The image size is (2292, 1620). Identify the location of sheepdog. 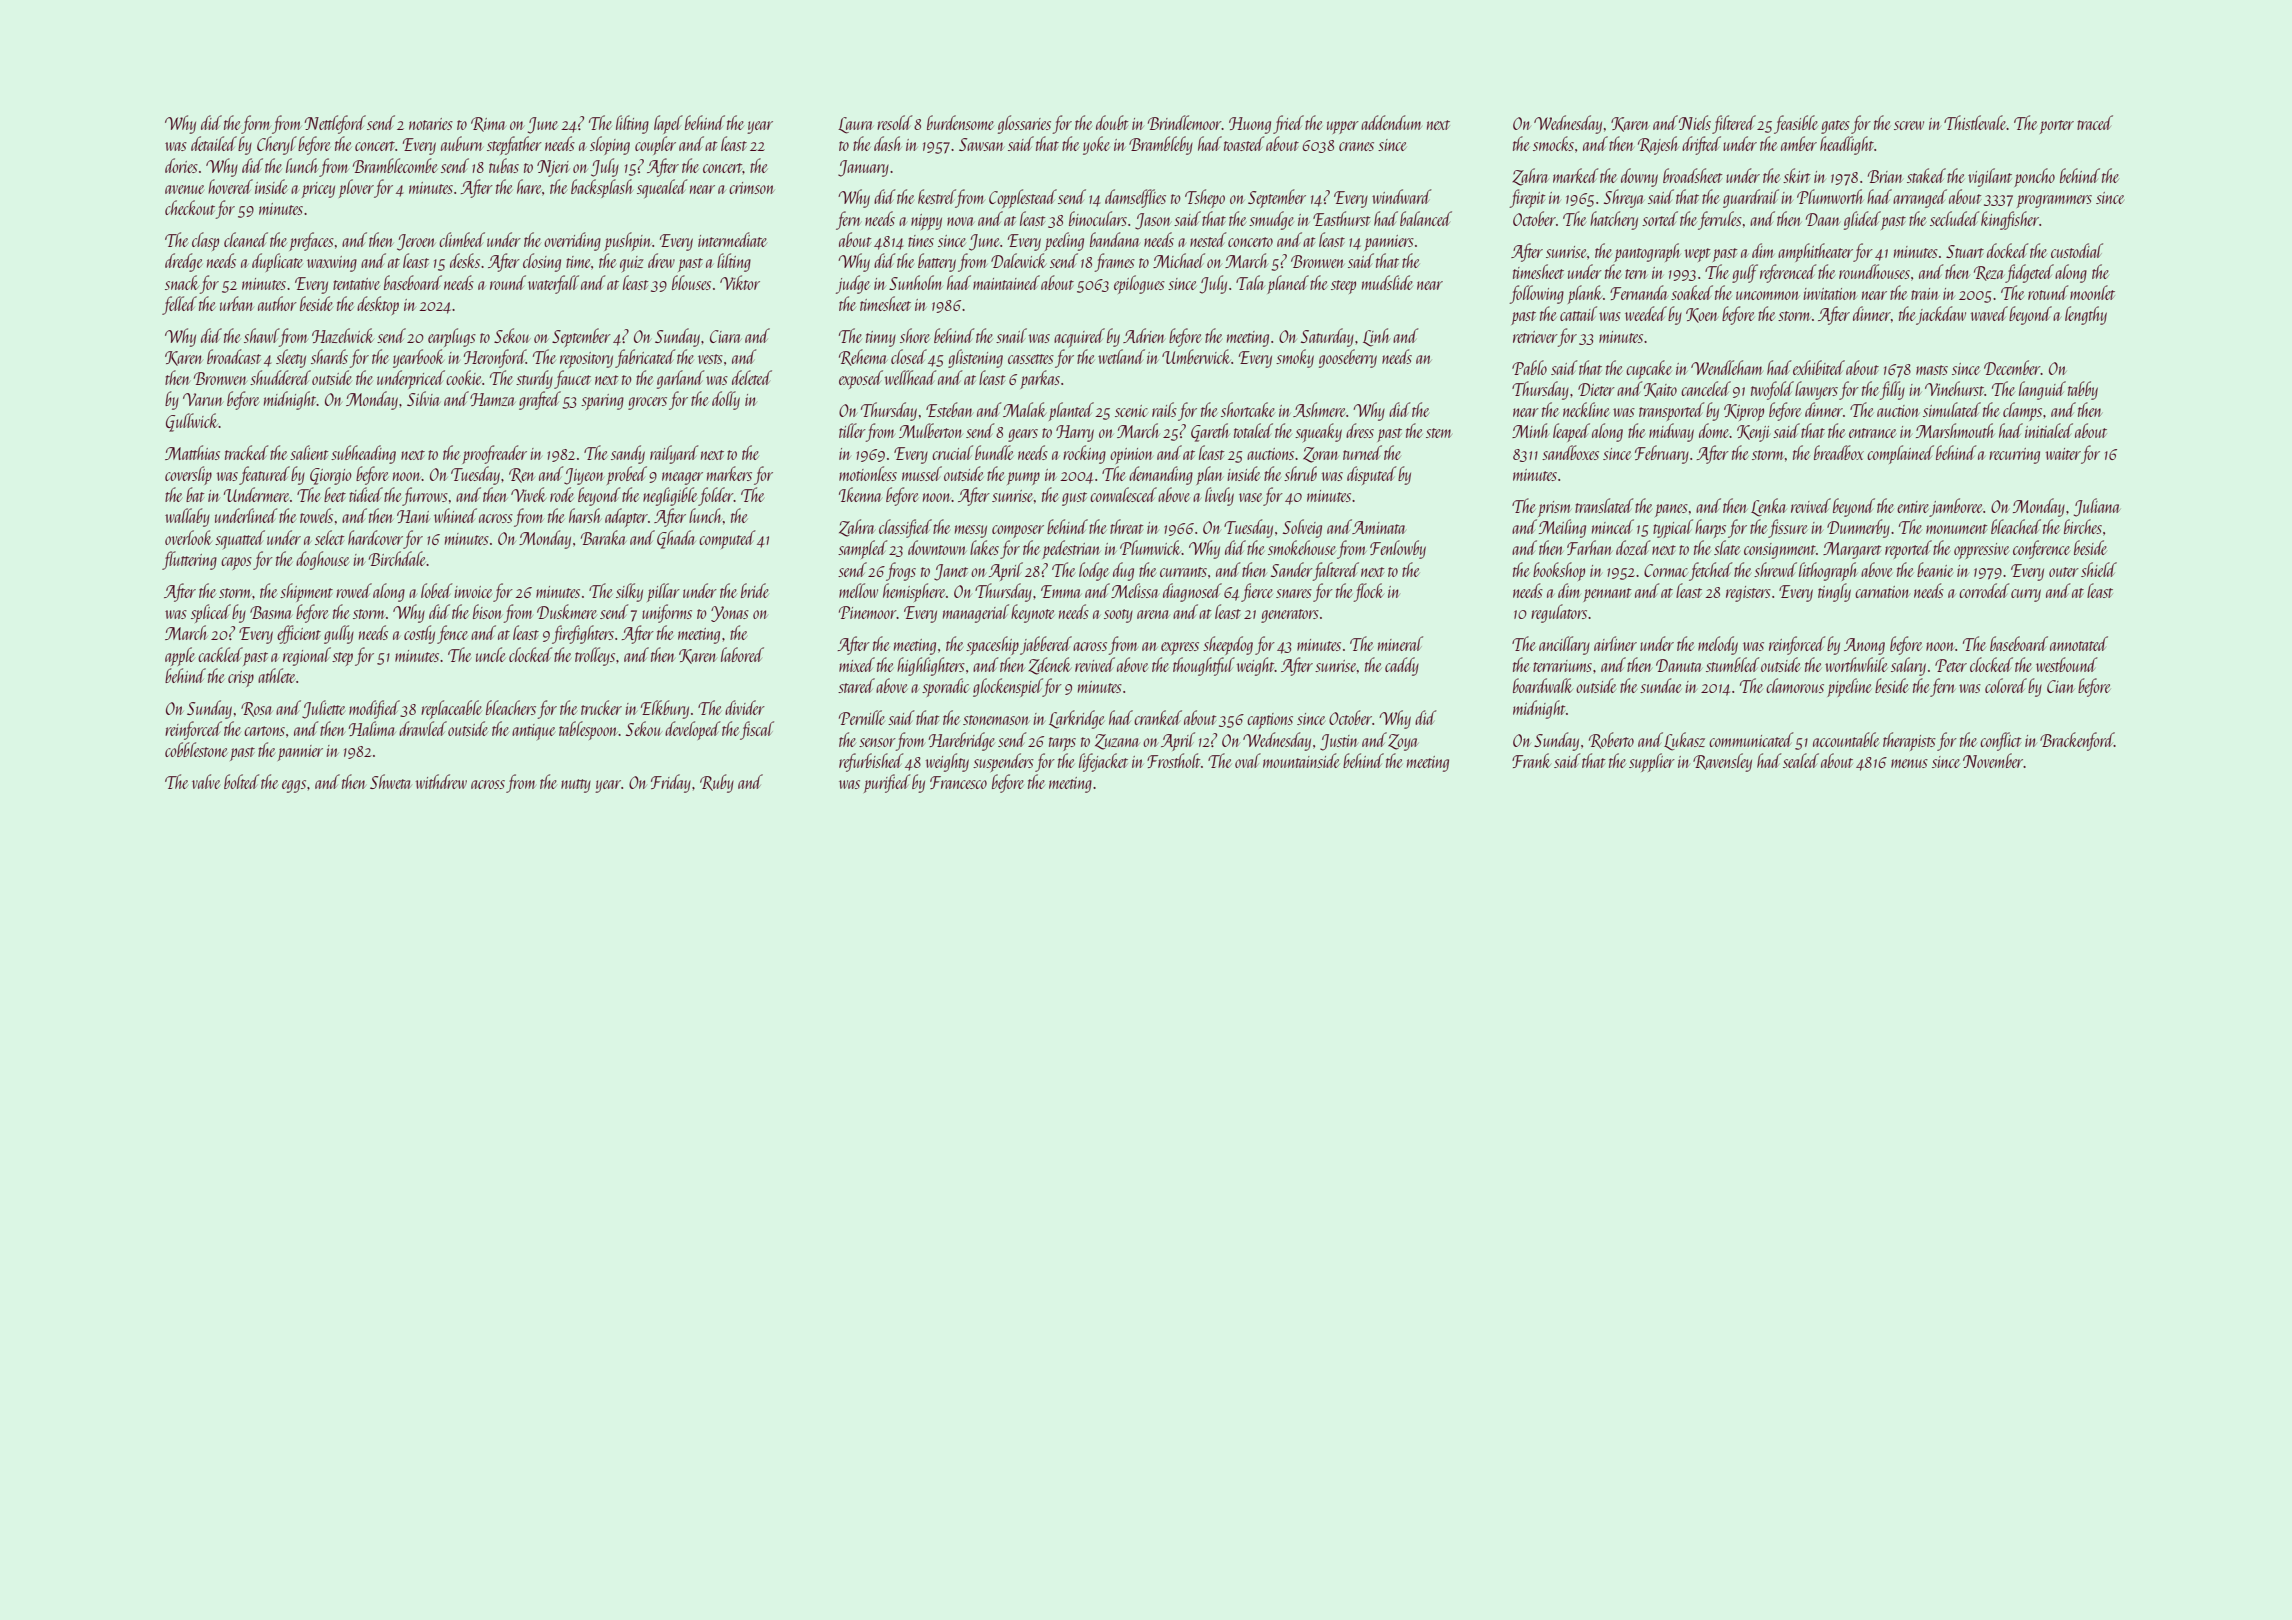
(1228, 645).
